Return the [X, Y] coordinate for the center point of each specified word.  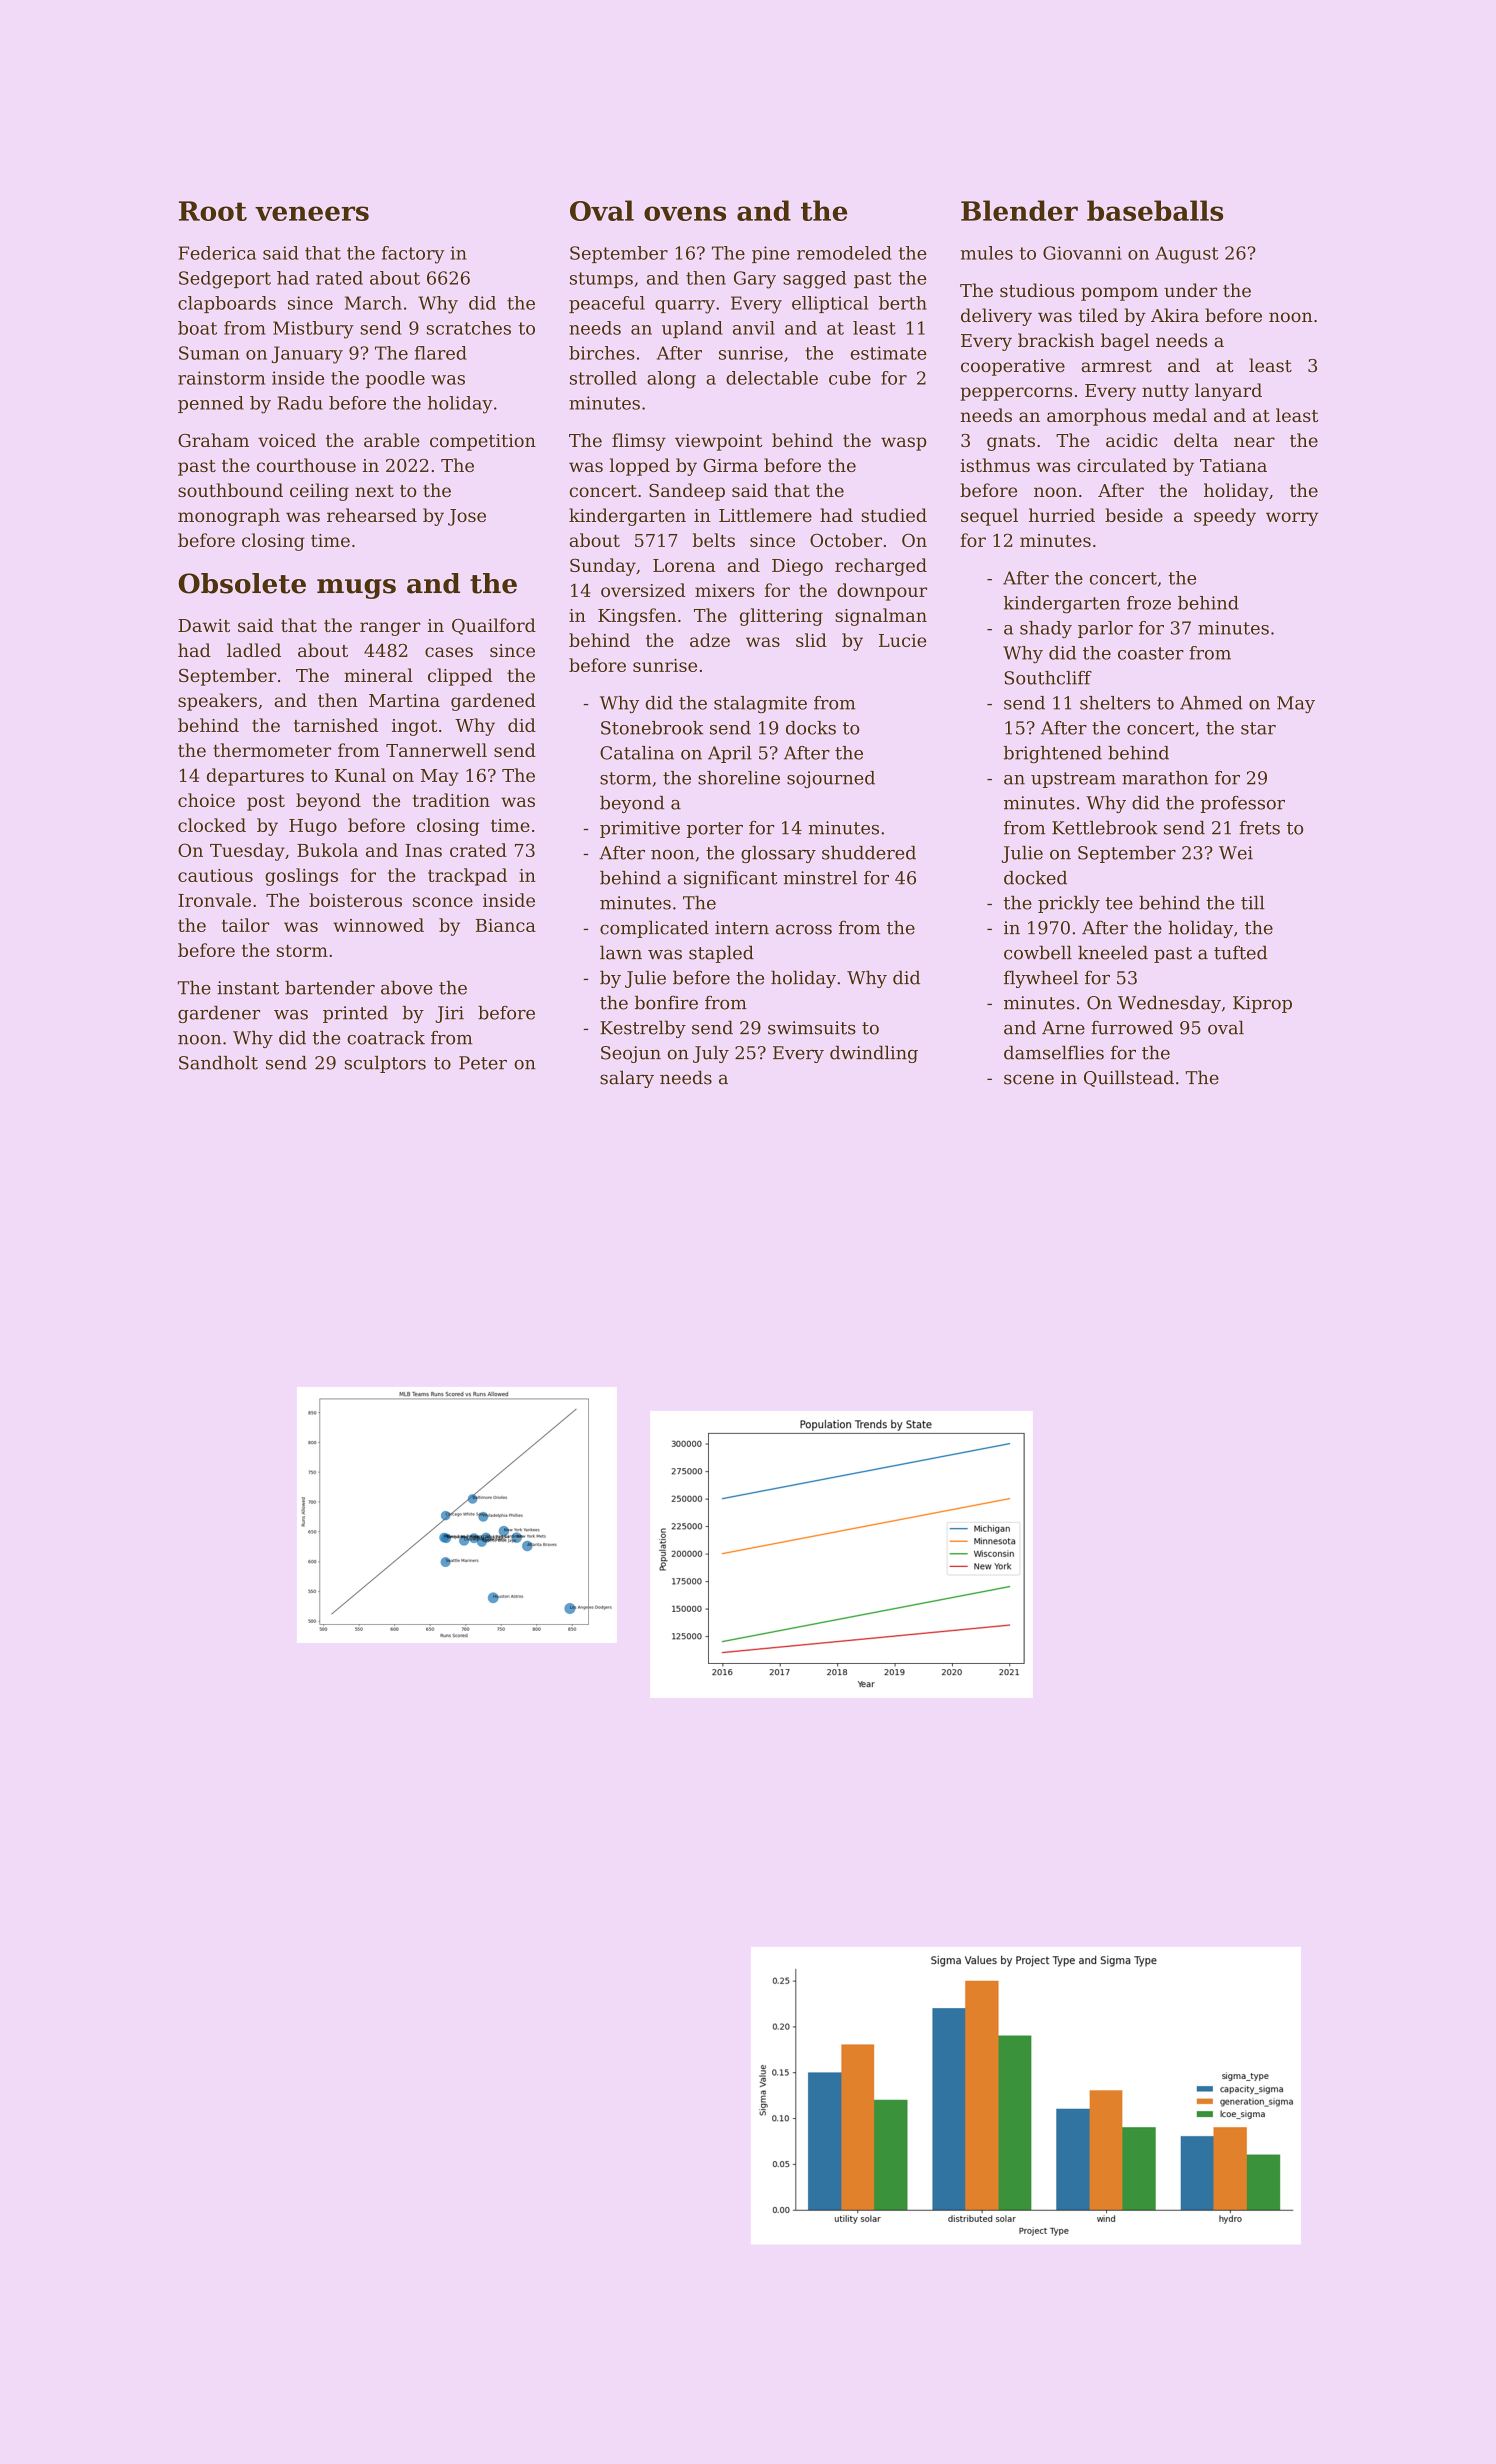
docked [1035, 878]
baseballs [1155, 210]
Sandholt [218, 1063]
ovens [685, 213]
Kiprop [1262, 1004]
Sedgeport [225, 280]
